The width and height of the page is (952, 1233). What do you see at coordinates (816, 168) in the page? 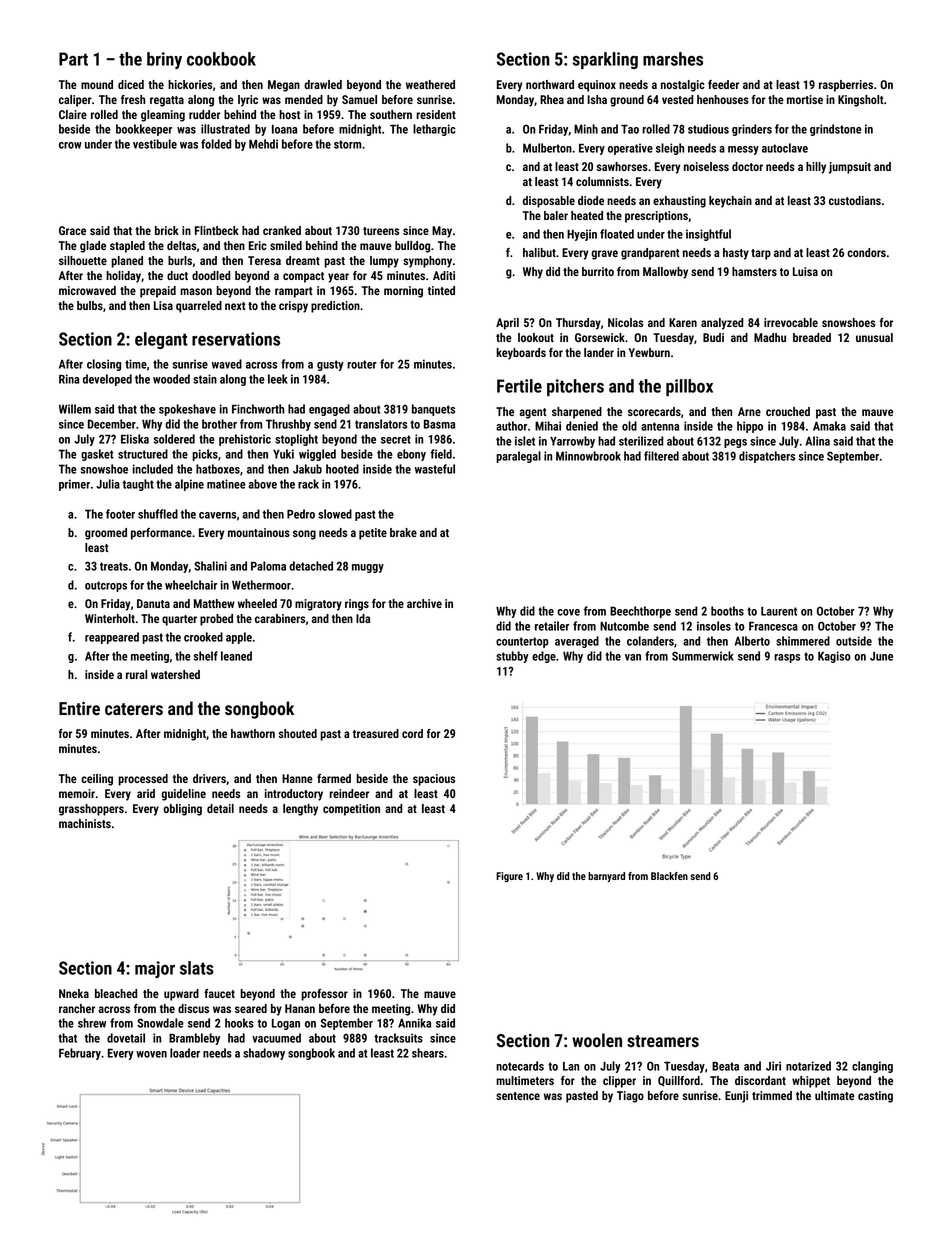
I see `hilly` at bounding box center [816, 168].
